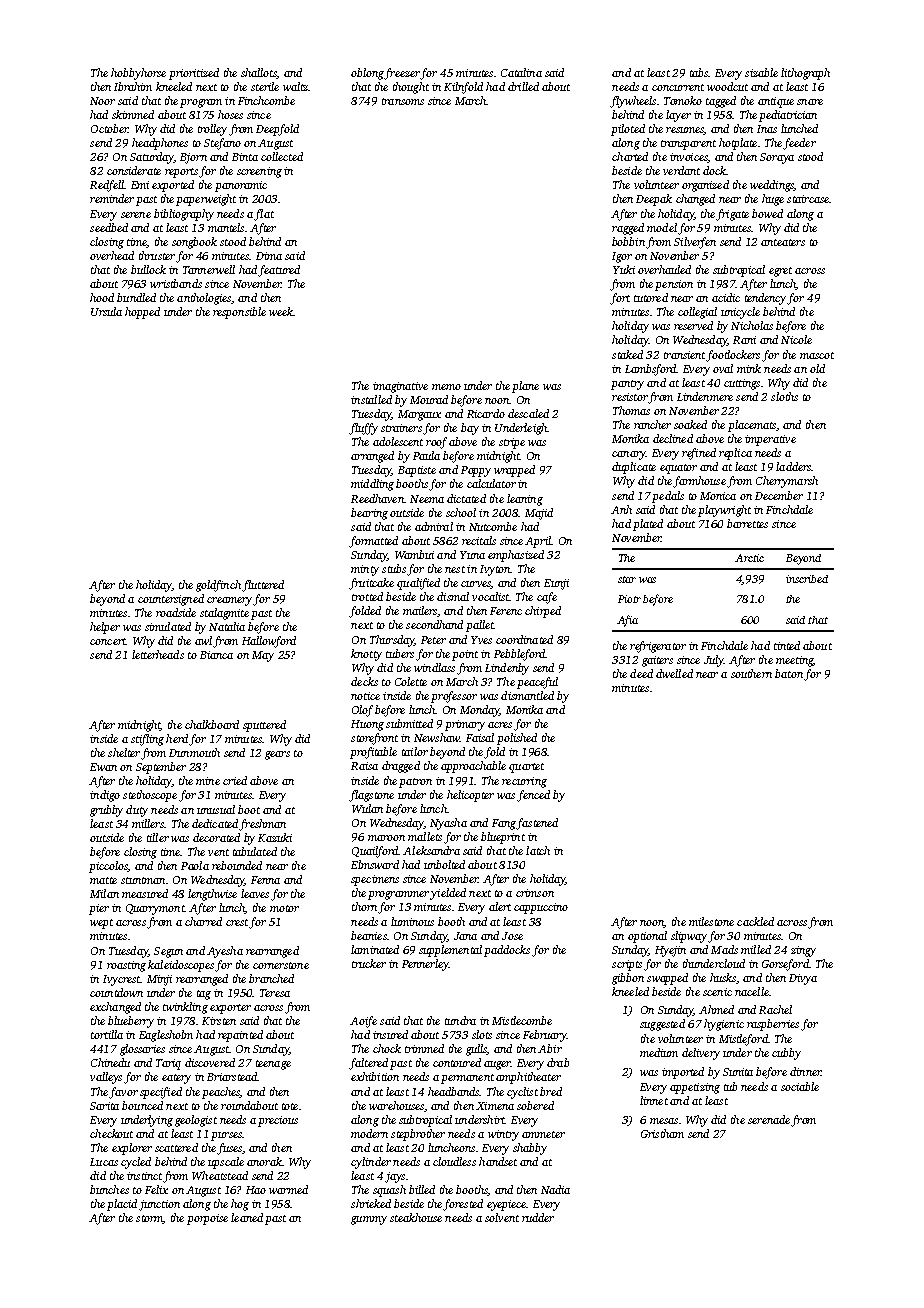  Describe the element at coordinates (525, 500) in the document. I see `leaning` at that location.
